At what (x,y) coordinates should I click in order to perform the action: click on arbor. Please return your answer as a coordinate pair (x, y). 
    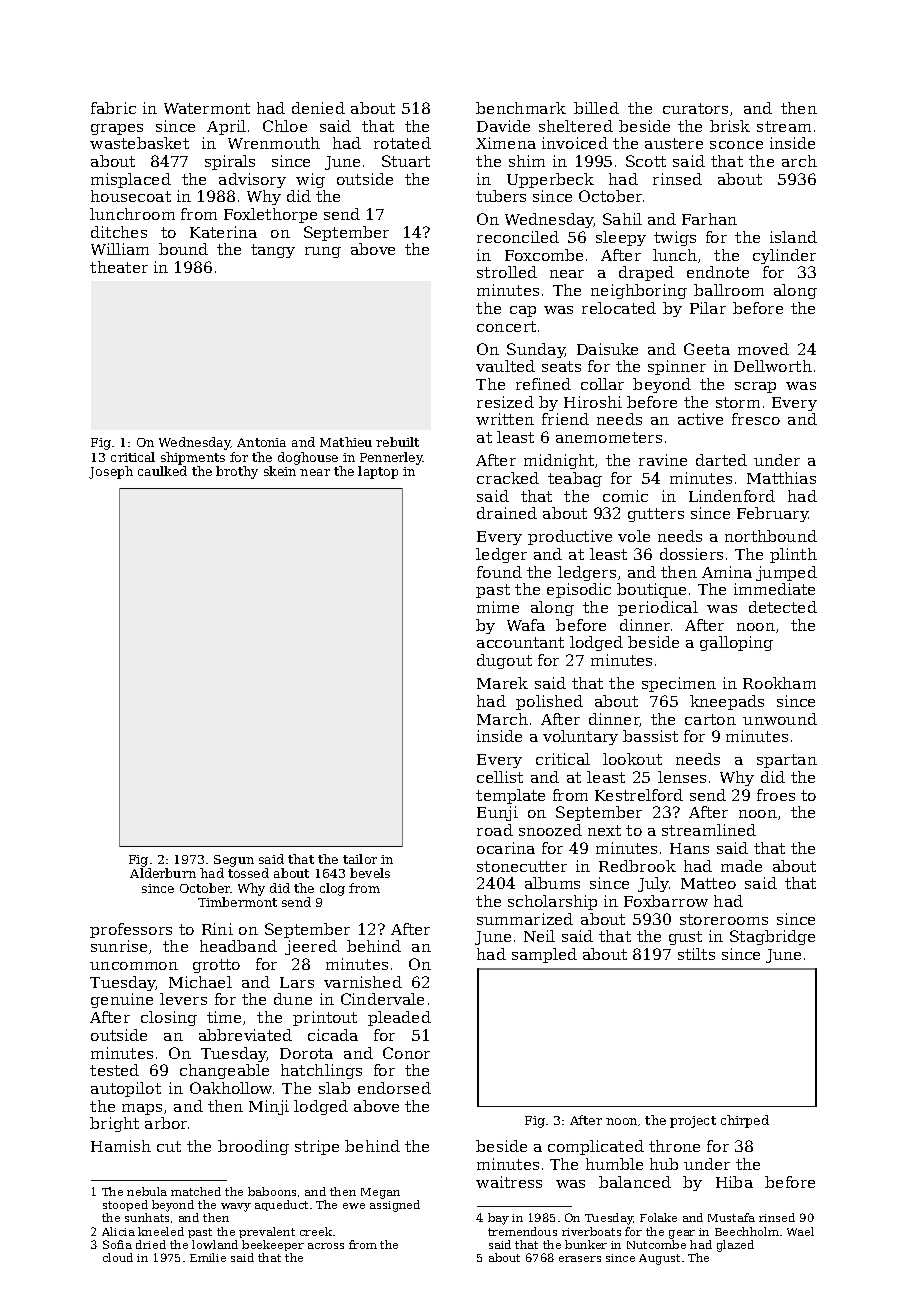
    Looking at the image, I should click on (166, 1123).
